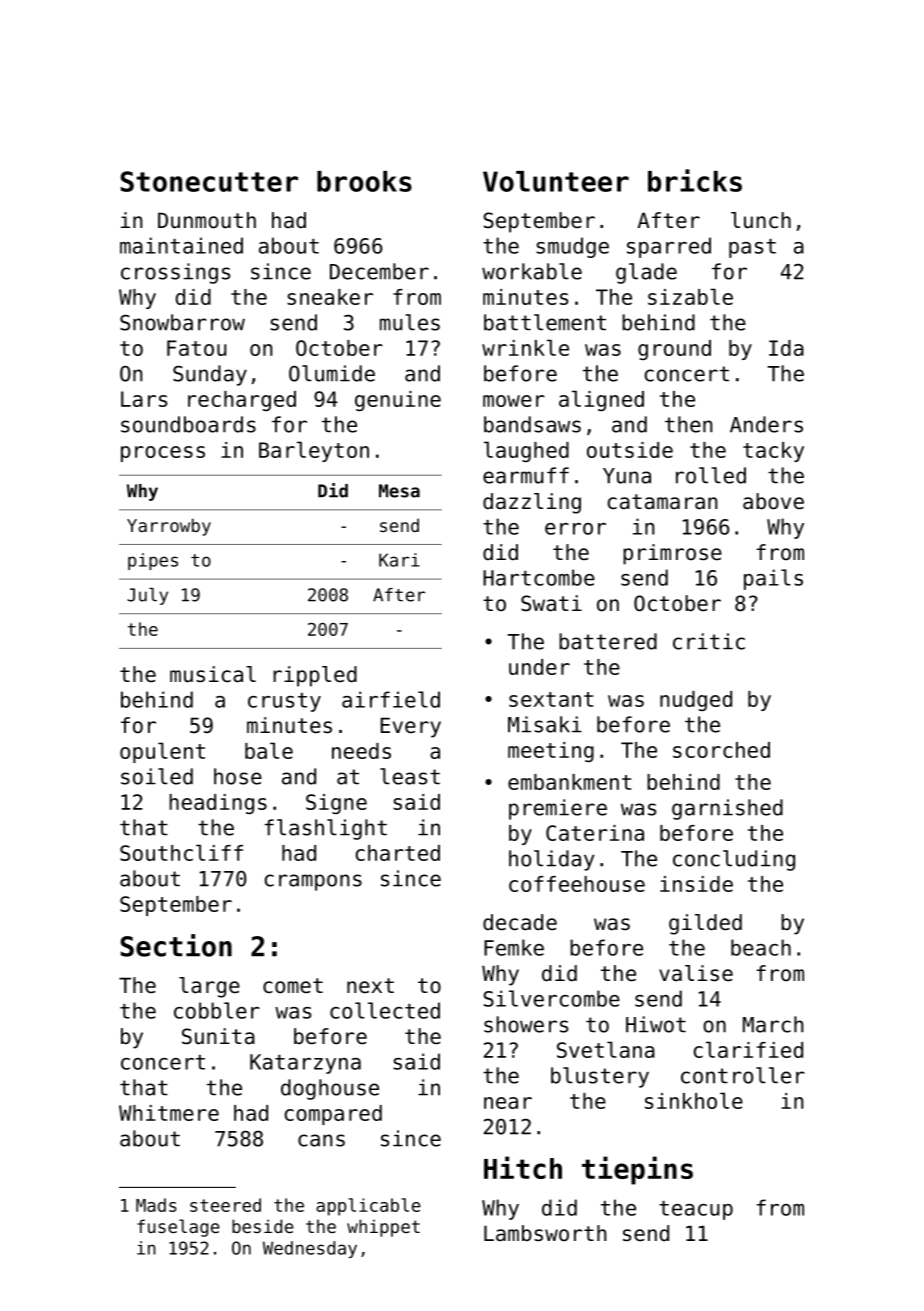  What do you see at coordinates (213, 674) in the document?
I see `musical` at bounding box center [213, 674].
